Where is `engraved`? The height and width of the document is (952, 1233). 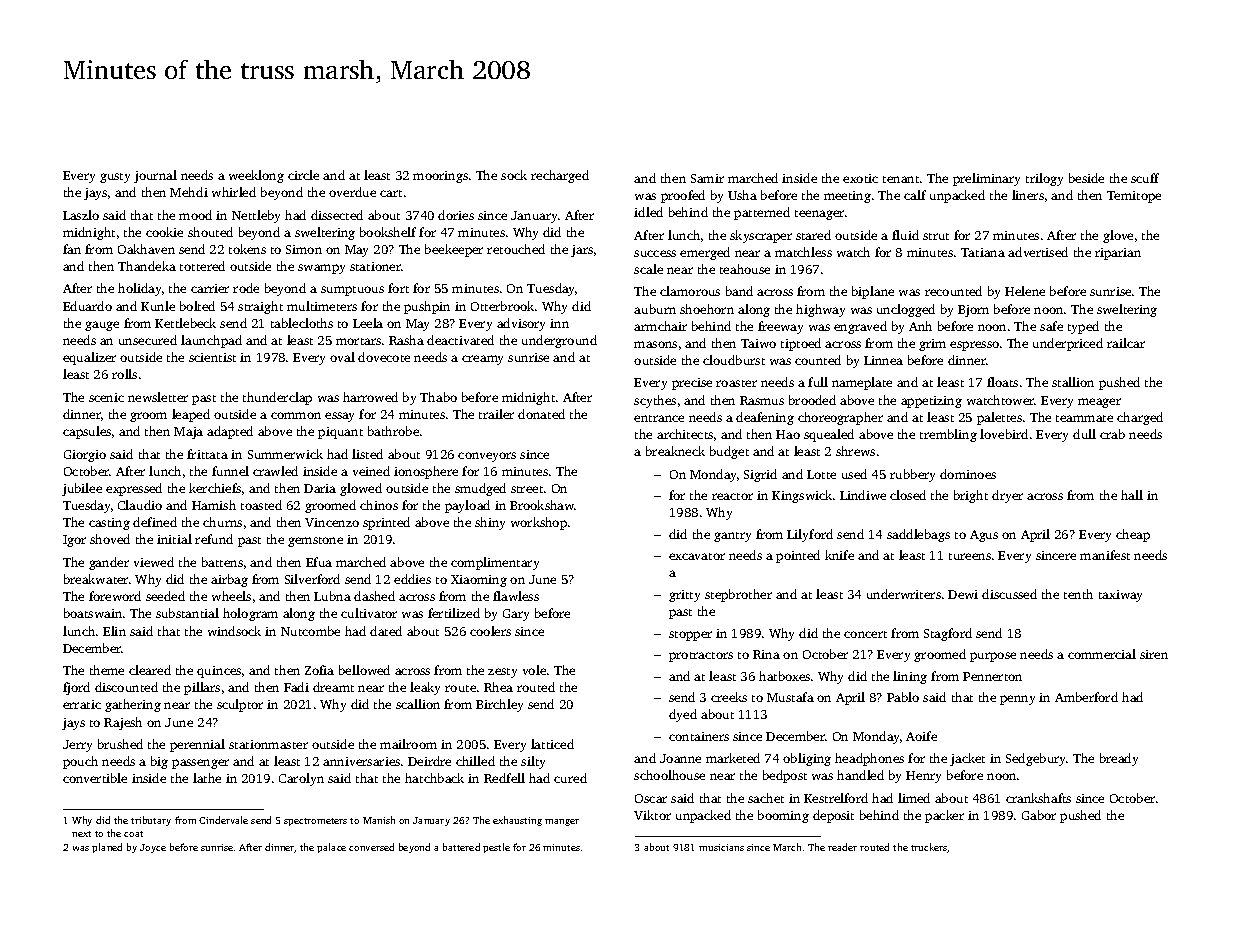
engraved is located at coordinates (860, 327).
